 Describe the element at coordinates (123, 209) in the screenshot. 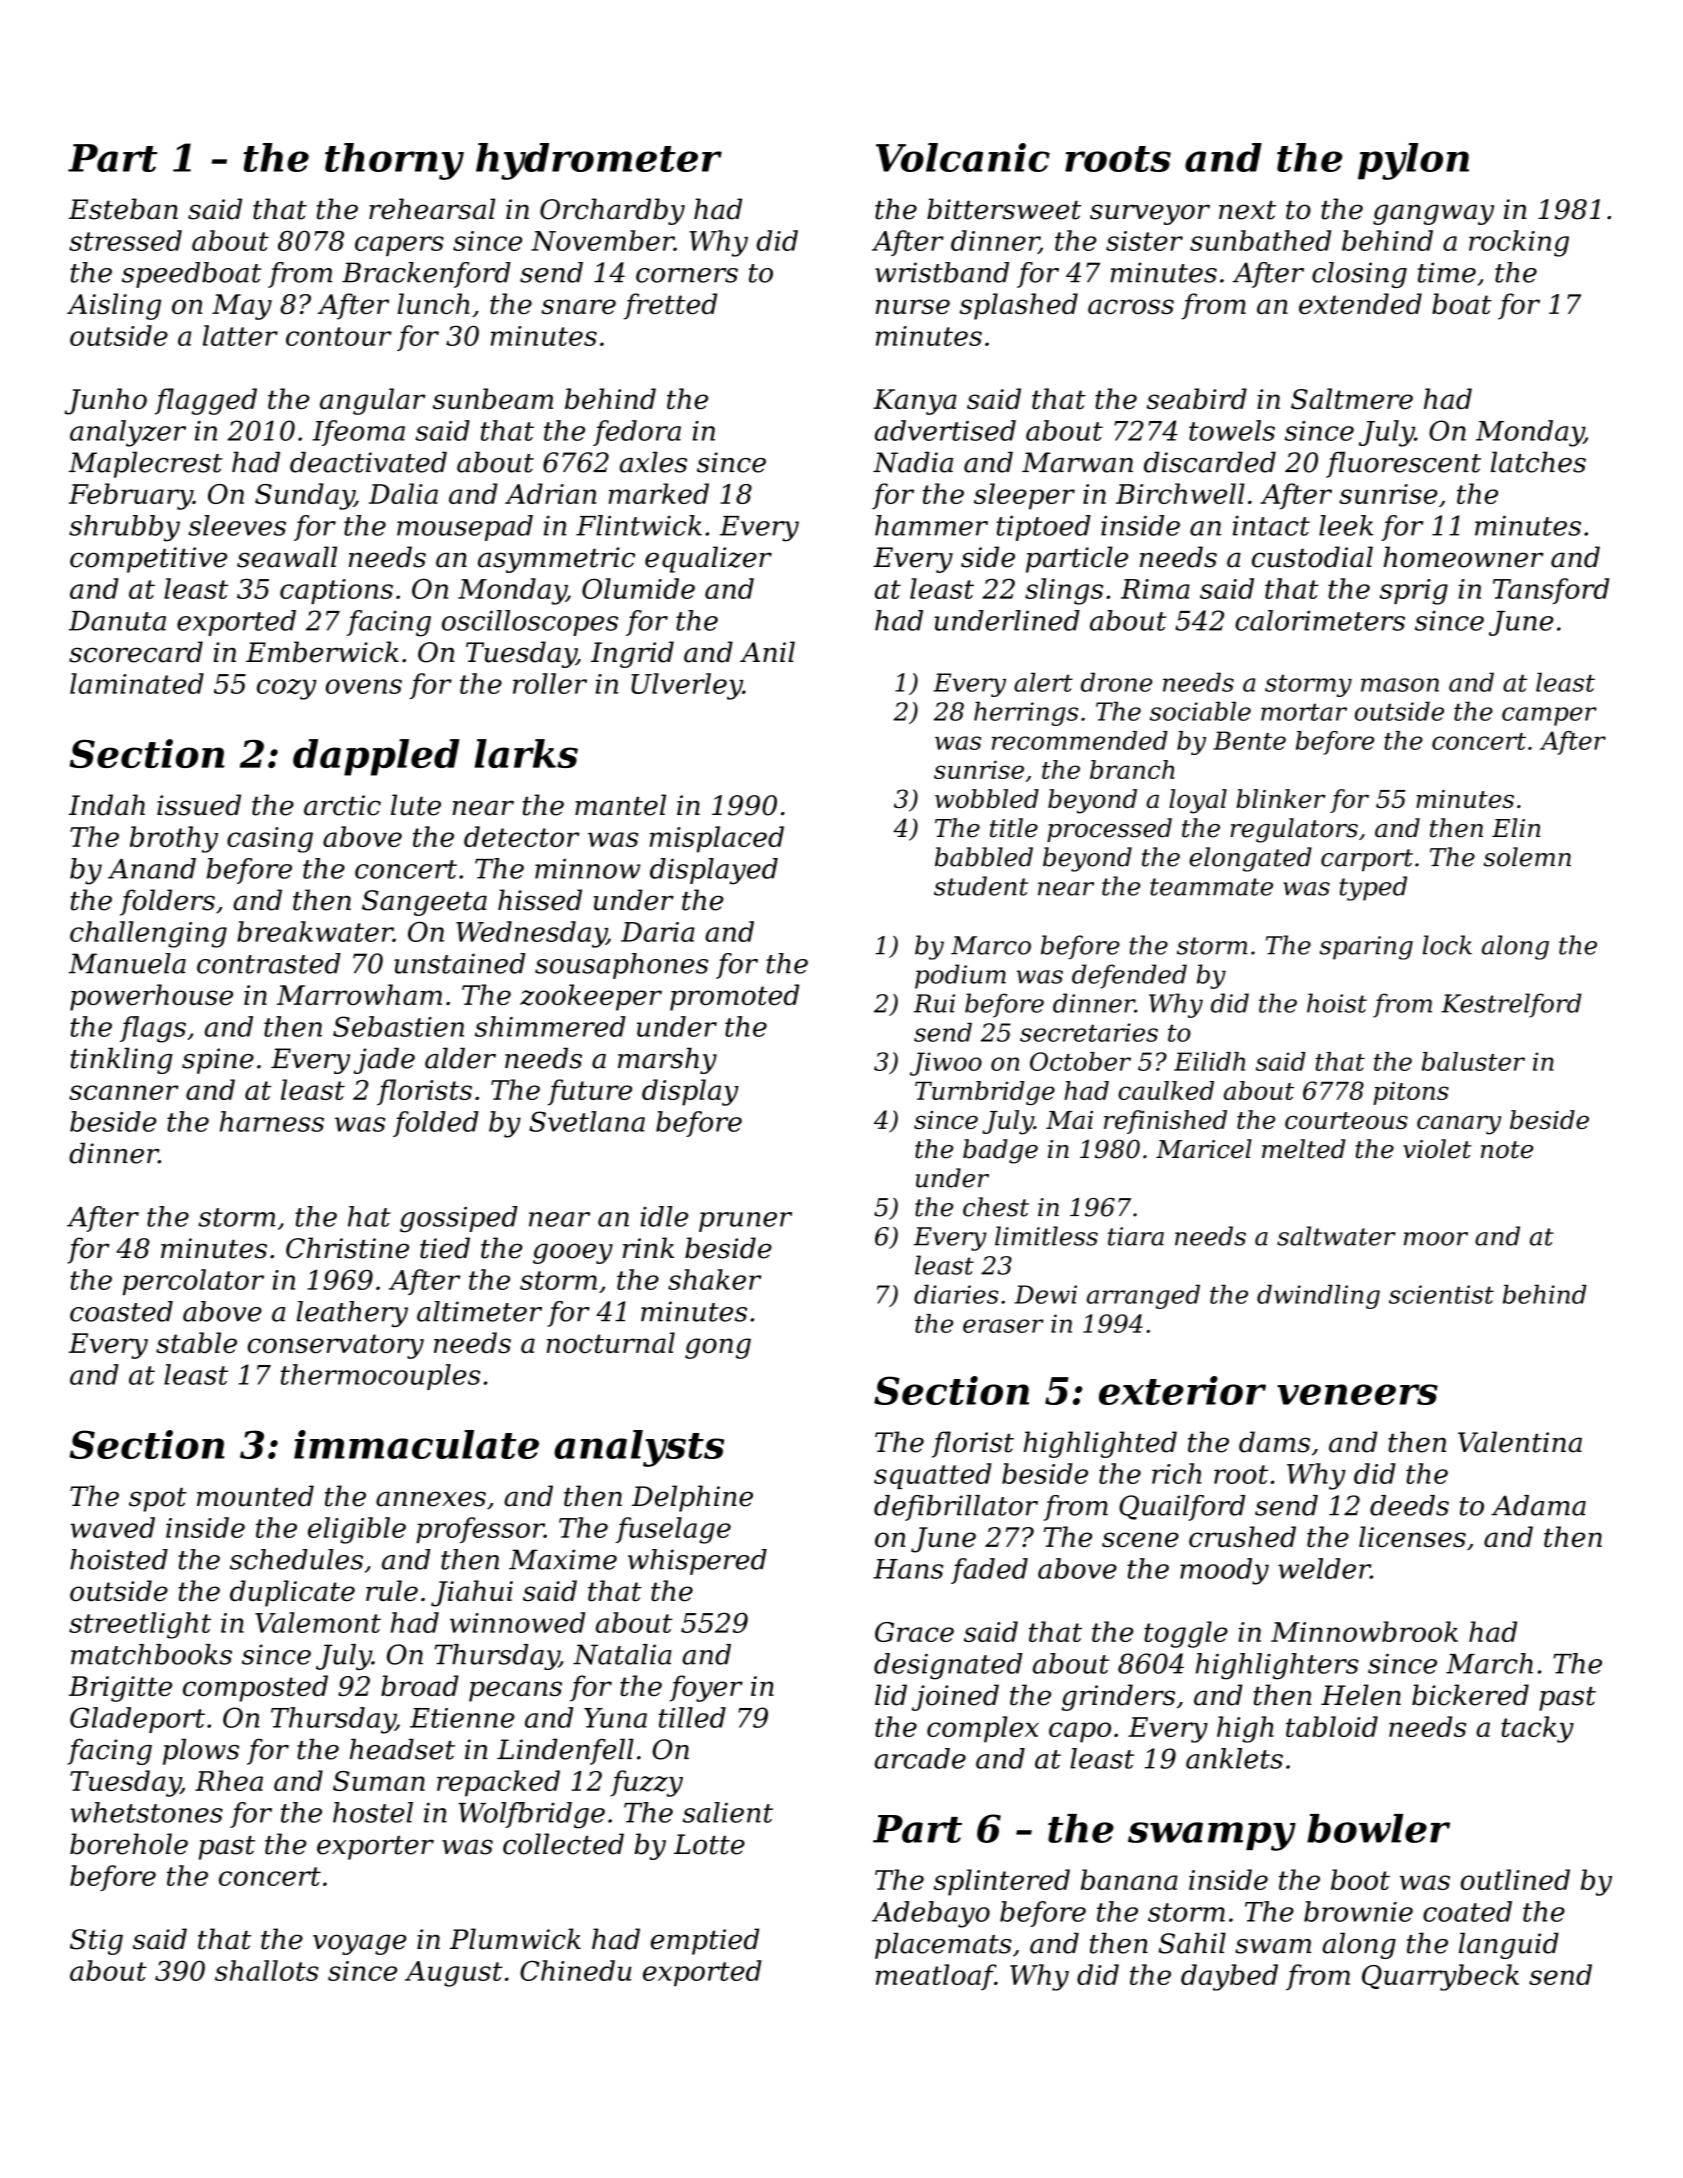

I see `Esteban` at that location.
